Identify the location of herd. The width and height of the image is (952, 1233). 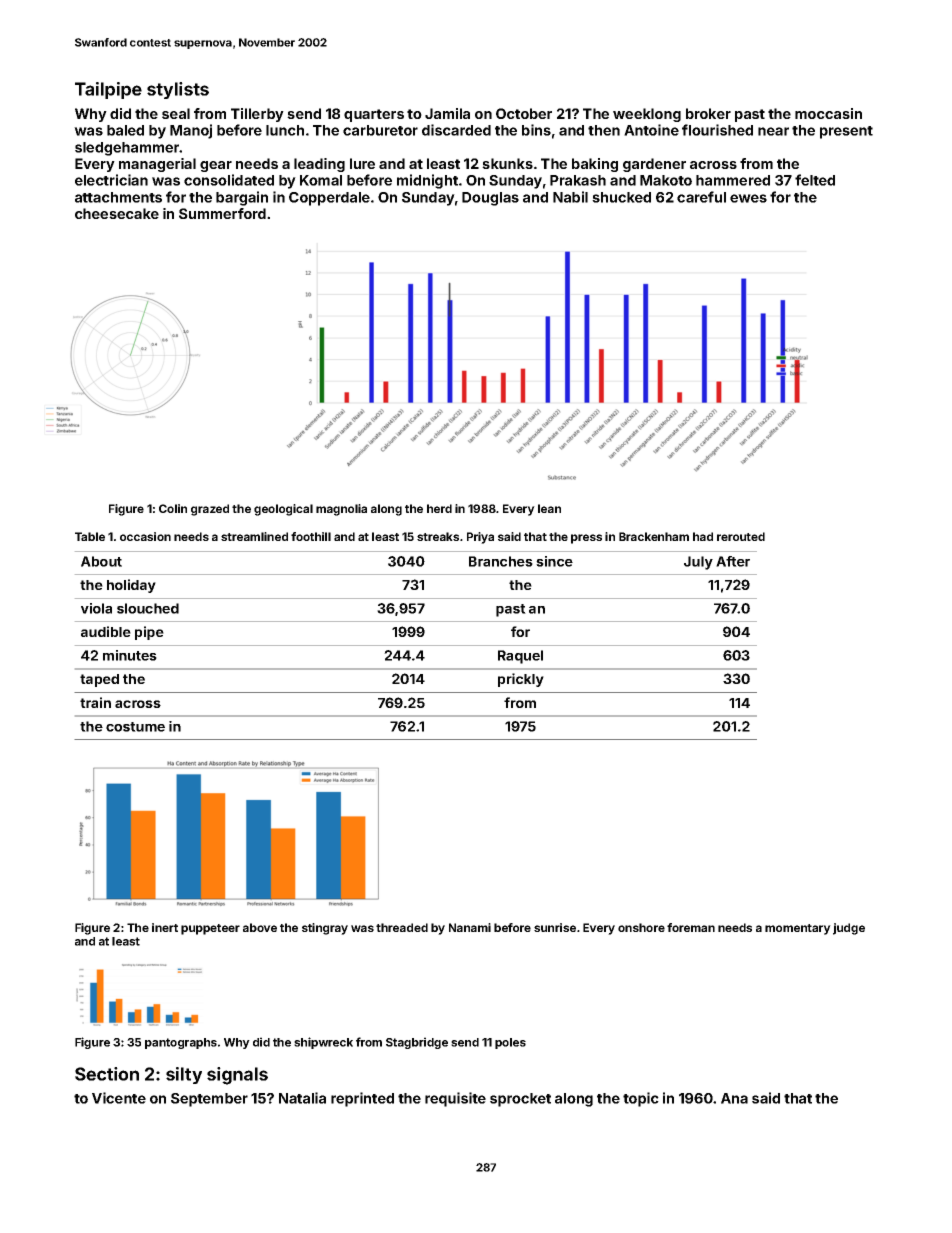
(439, 508).
